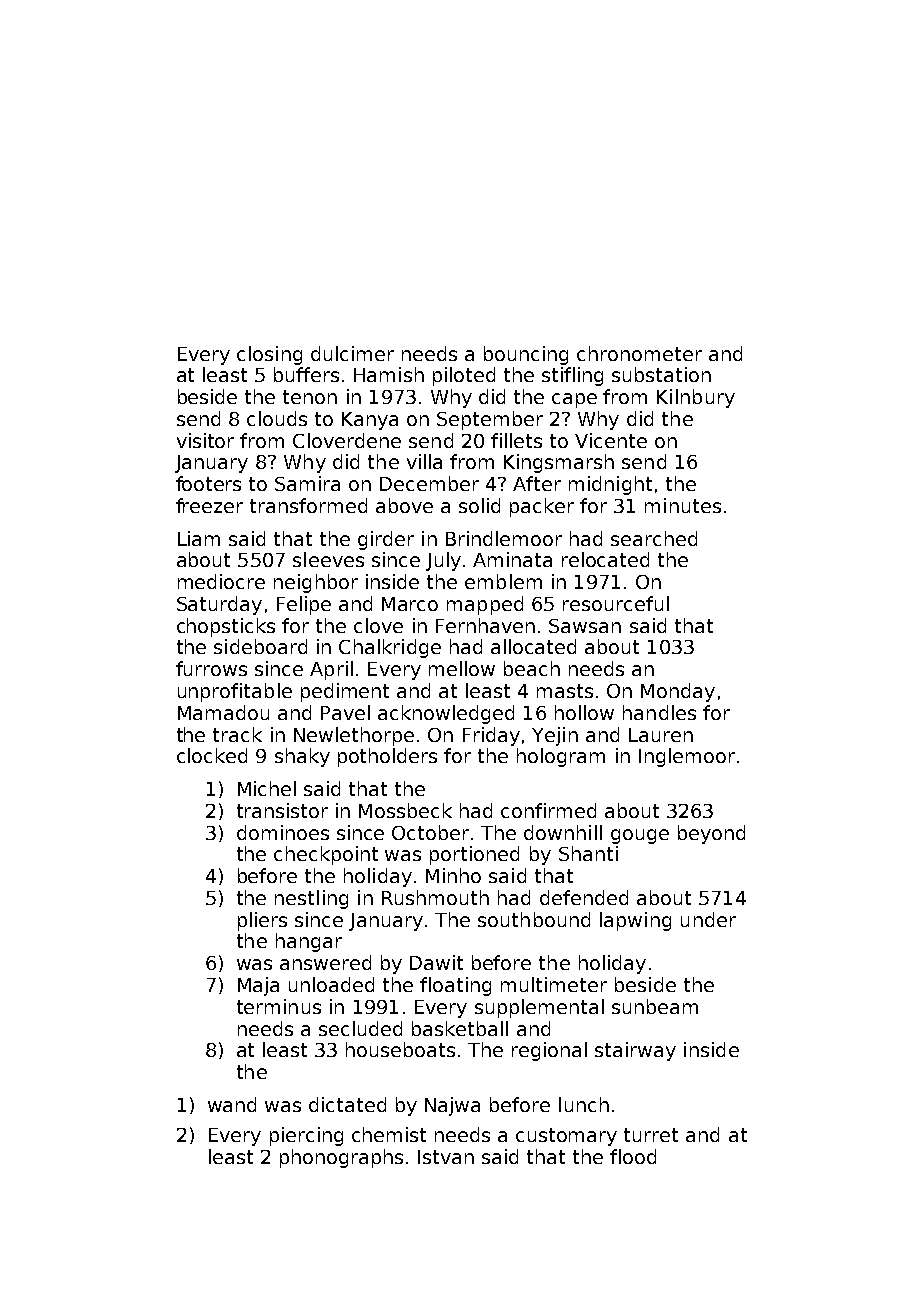 Image resolution: width=924 pixels, height=1311 pixels. I want to click on lapwing, so click(635, 921).
